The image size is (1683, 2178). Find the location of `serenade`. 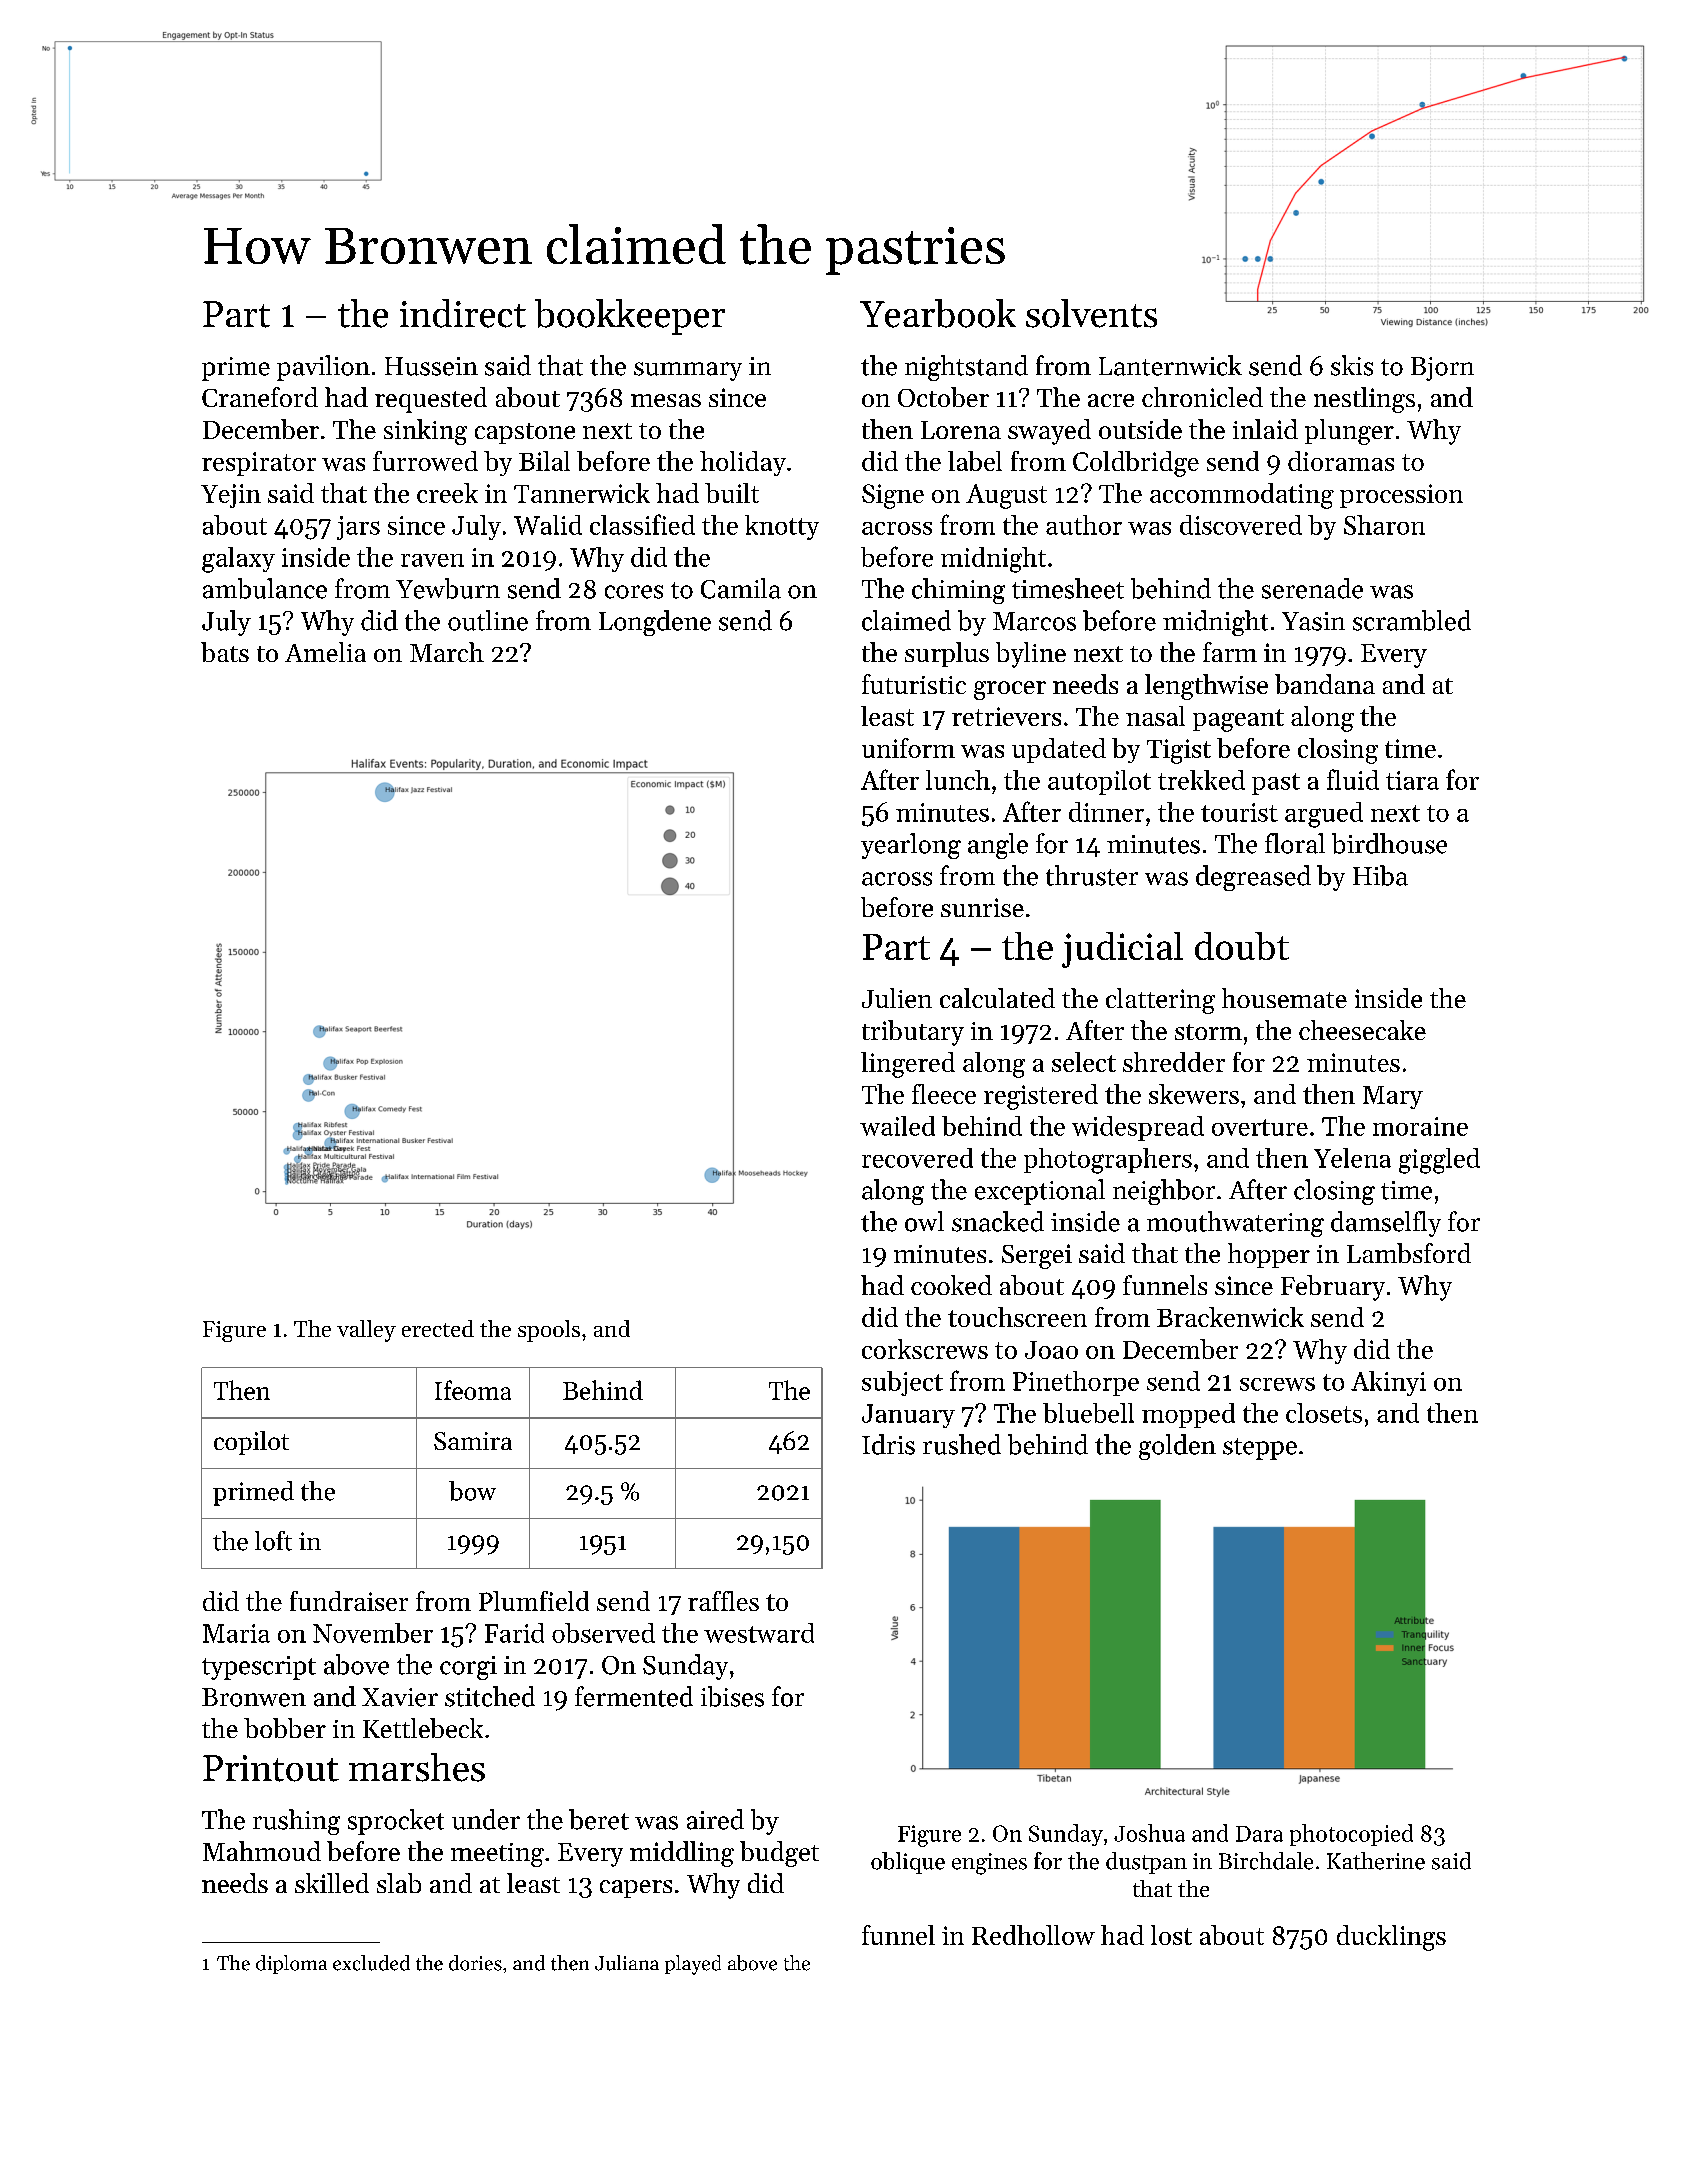

serenade is located at coordinates (1312, 588).
